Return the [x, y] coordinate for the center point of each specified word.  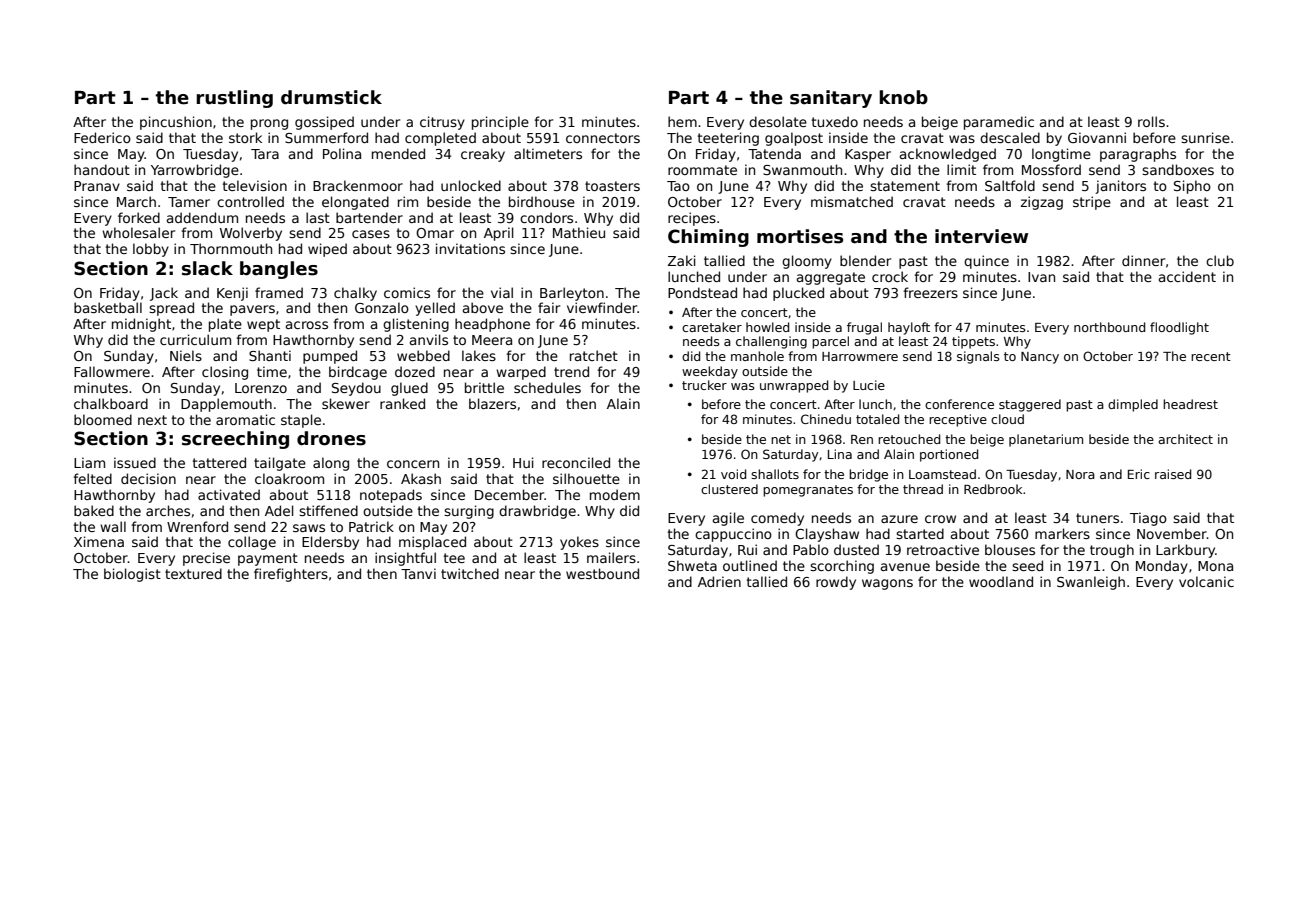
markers [1062, 533]
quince [986, 262]
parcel [830, 342]
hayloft [909, 328]
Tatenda [774, 153]
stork [245, 137]
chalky [355, 294]
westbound [602, 573]
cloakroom [289, 478]
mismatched [852, 201]
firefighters [291, 575]
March [136, 201]
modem [615, 494]
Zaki [682, 260]
